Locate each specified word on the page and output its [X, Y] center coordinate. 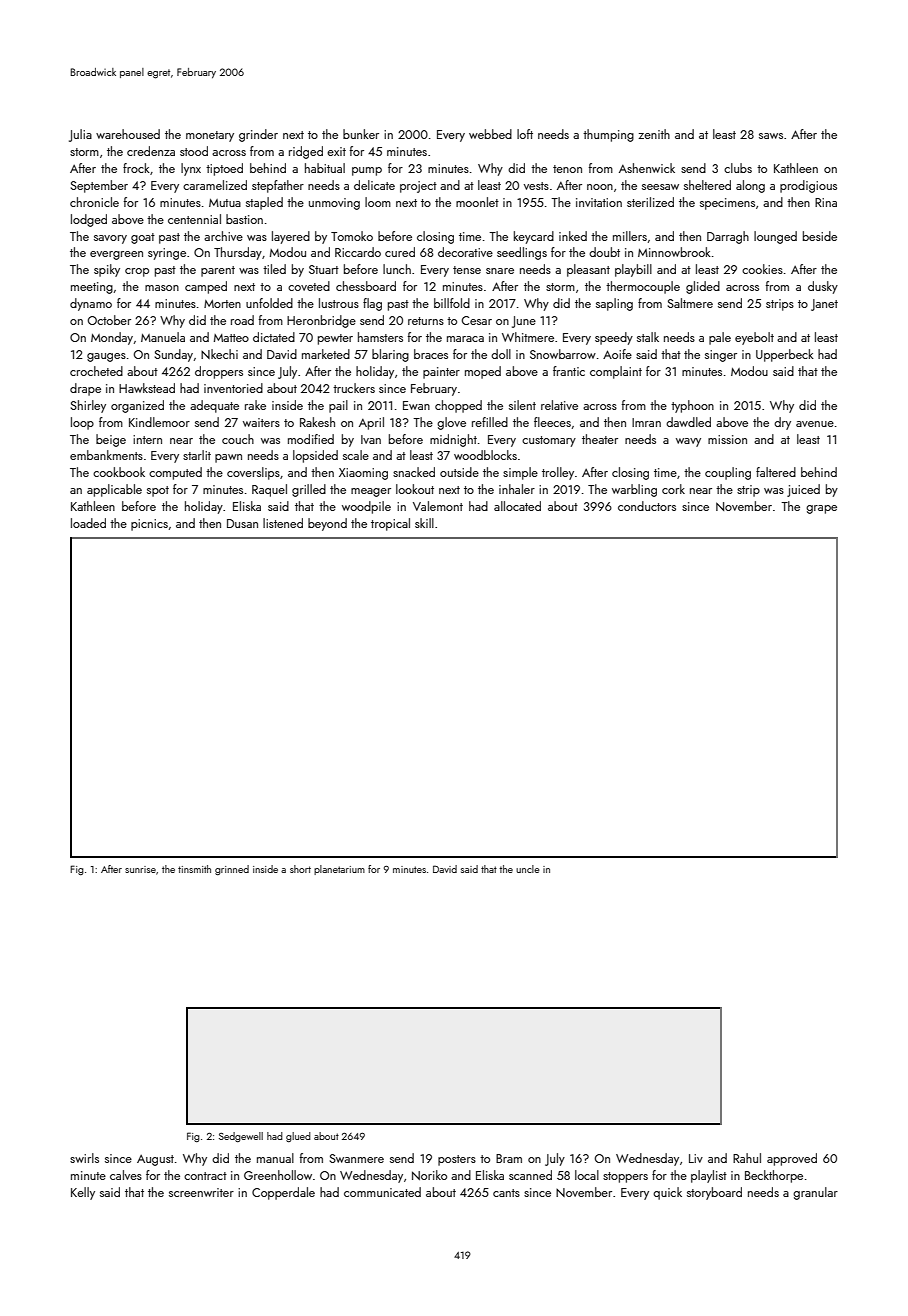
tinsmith [194, 869]
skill [424, 523]
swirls [84, 1158]
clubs [738, 168]
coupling [728, 473]
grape [821, 509]
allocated [517, 506]
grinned [232, 870]
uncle [528, 869]
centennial [194, 219]
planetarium [339, 870]
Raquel [269, 490]
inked [573, 236]
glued [298, 1137]
